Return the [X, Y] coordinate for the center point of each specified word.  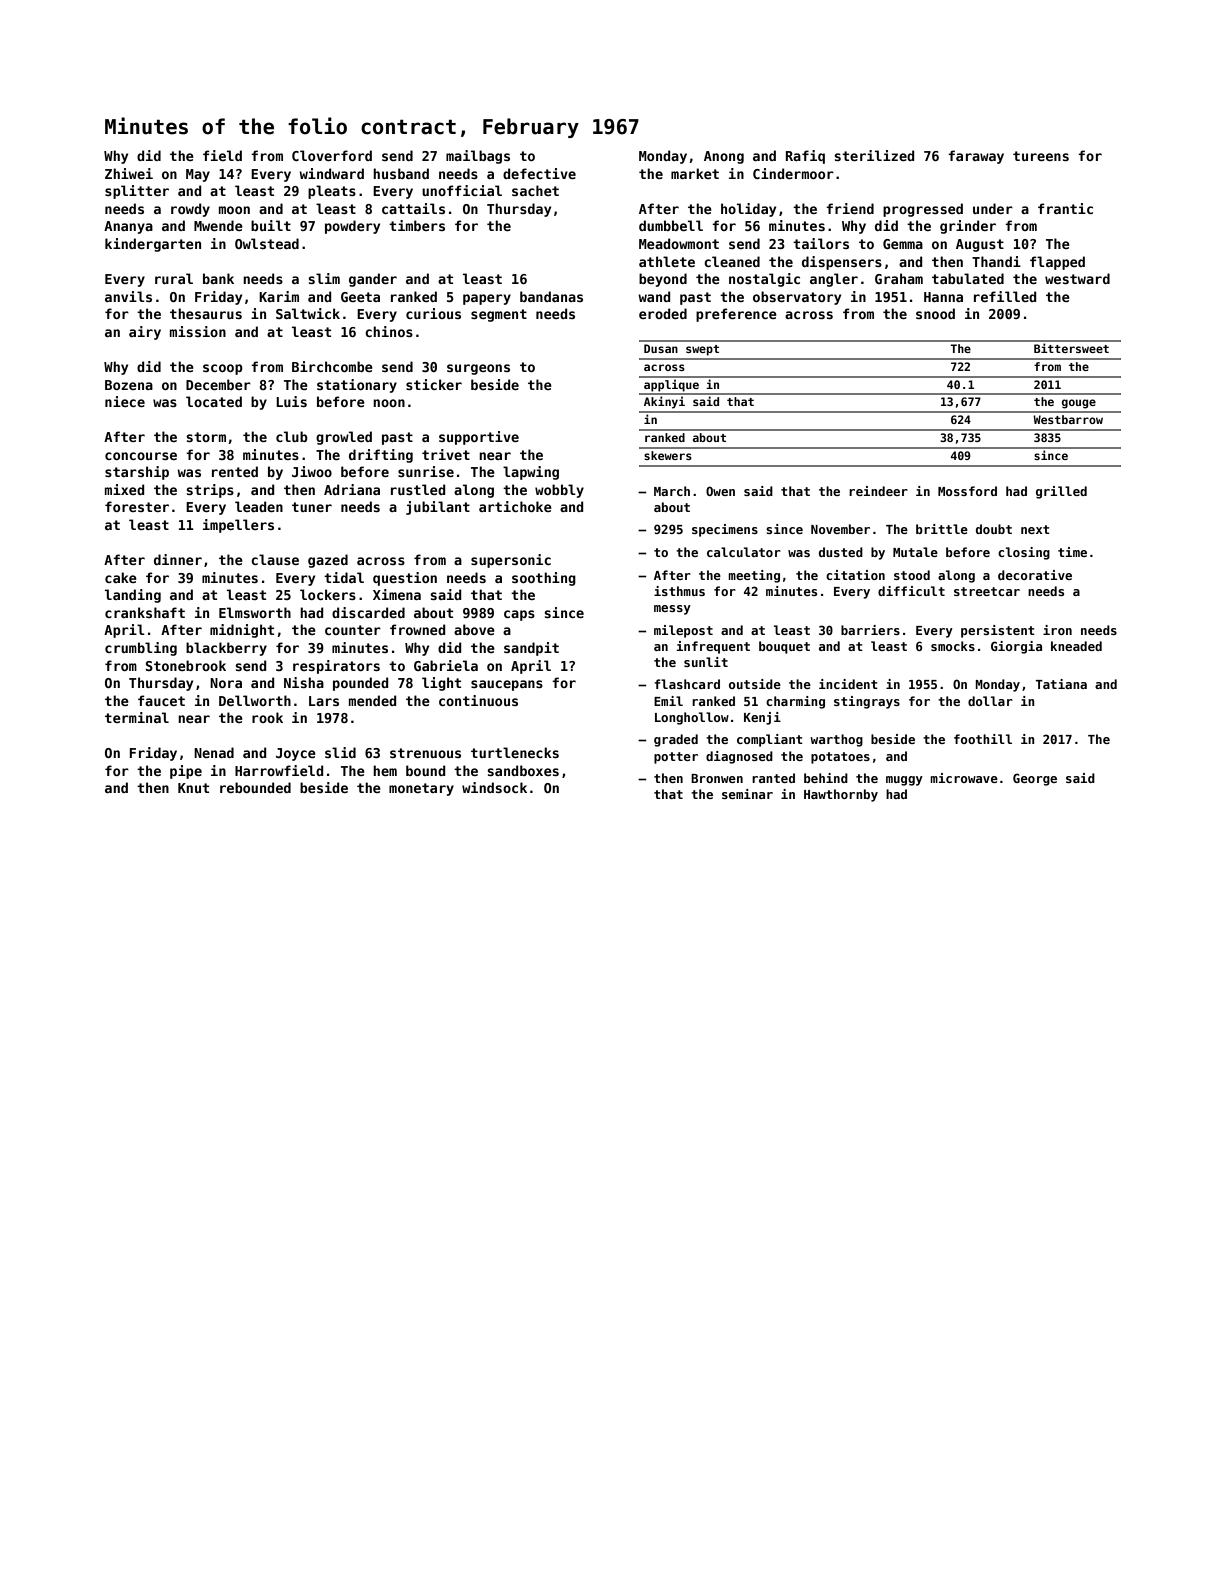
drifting [381, 456]
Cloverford [332, 155]
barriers [870, 630]
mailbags [478, 157]
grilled [1061, 492]
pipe [186, 772]
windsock [494, 787]
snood [935, 313]
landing [133, 596]
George [1035, 779]
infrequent [713, 647]
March [672, 491]
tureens [1041, 156]
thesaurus [206, 313]
